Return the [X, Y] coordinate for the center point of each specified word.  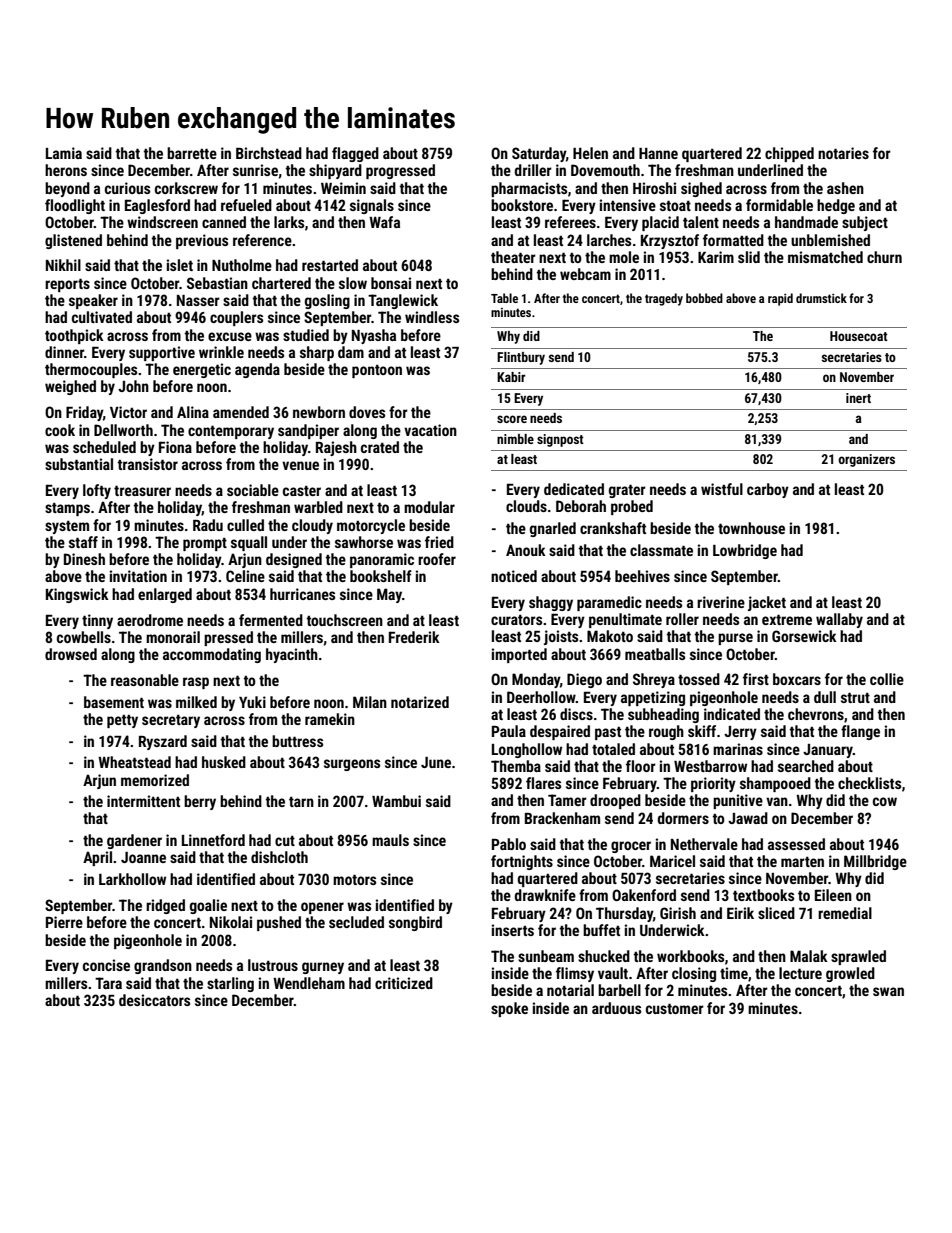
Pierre [64, 922]
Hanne [658, 153]
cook [60, 430]
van [777, 801]
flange [860, 732]
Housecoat [859, 336]
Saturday [539, 154]
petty [122, 721]
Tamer [567, 800]
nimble [515, 439]
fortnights [522, 862]
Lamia [64, 153]
